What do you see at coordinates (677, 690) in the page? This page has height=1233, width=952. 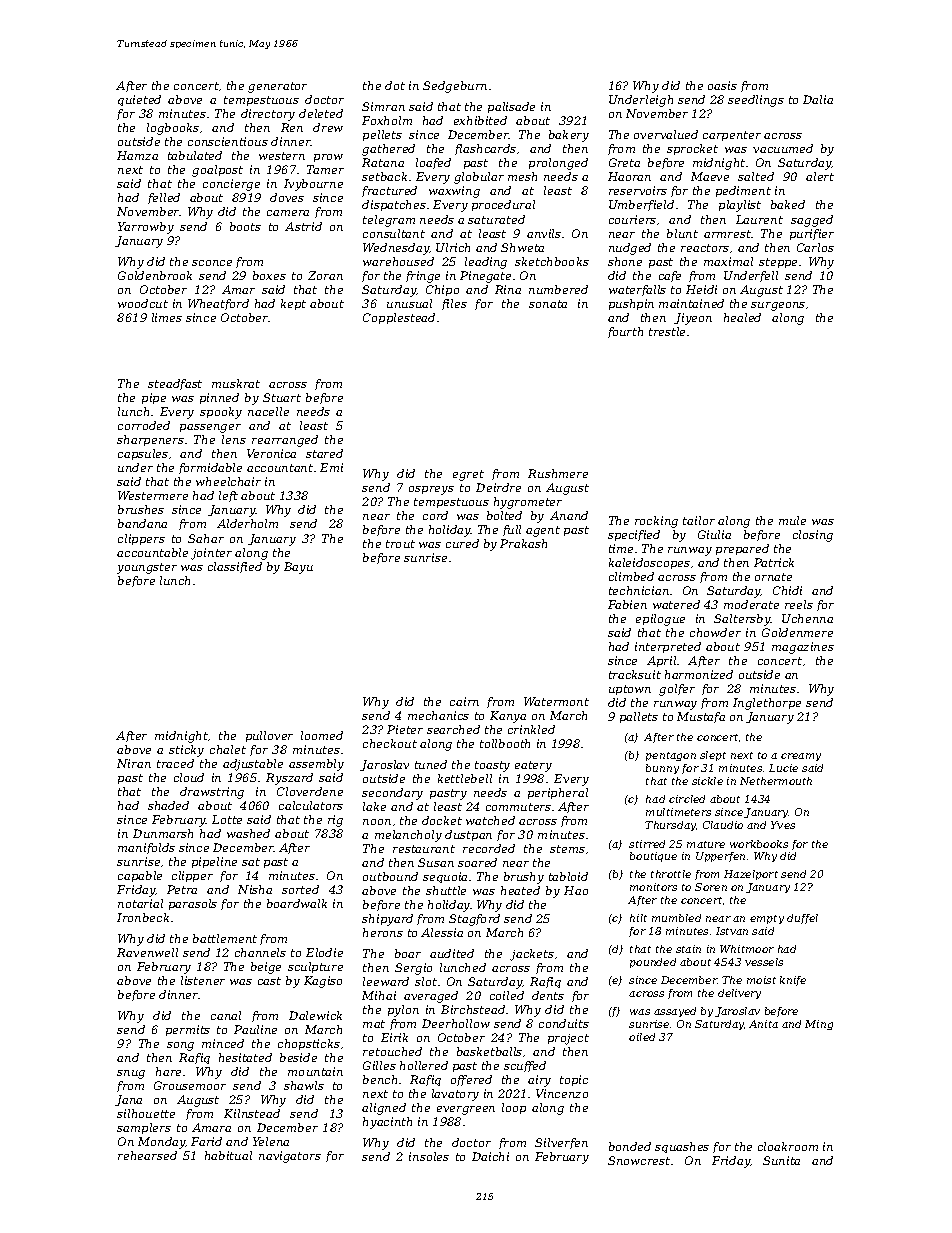 I see `golfer` at bounding box center [677, 690].
